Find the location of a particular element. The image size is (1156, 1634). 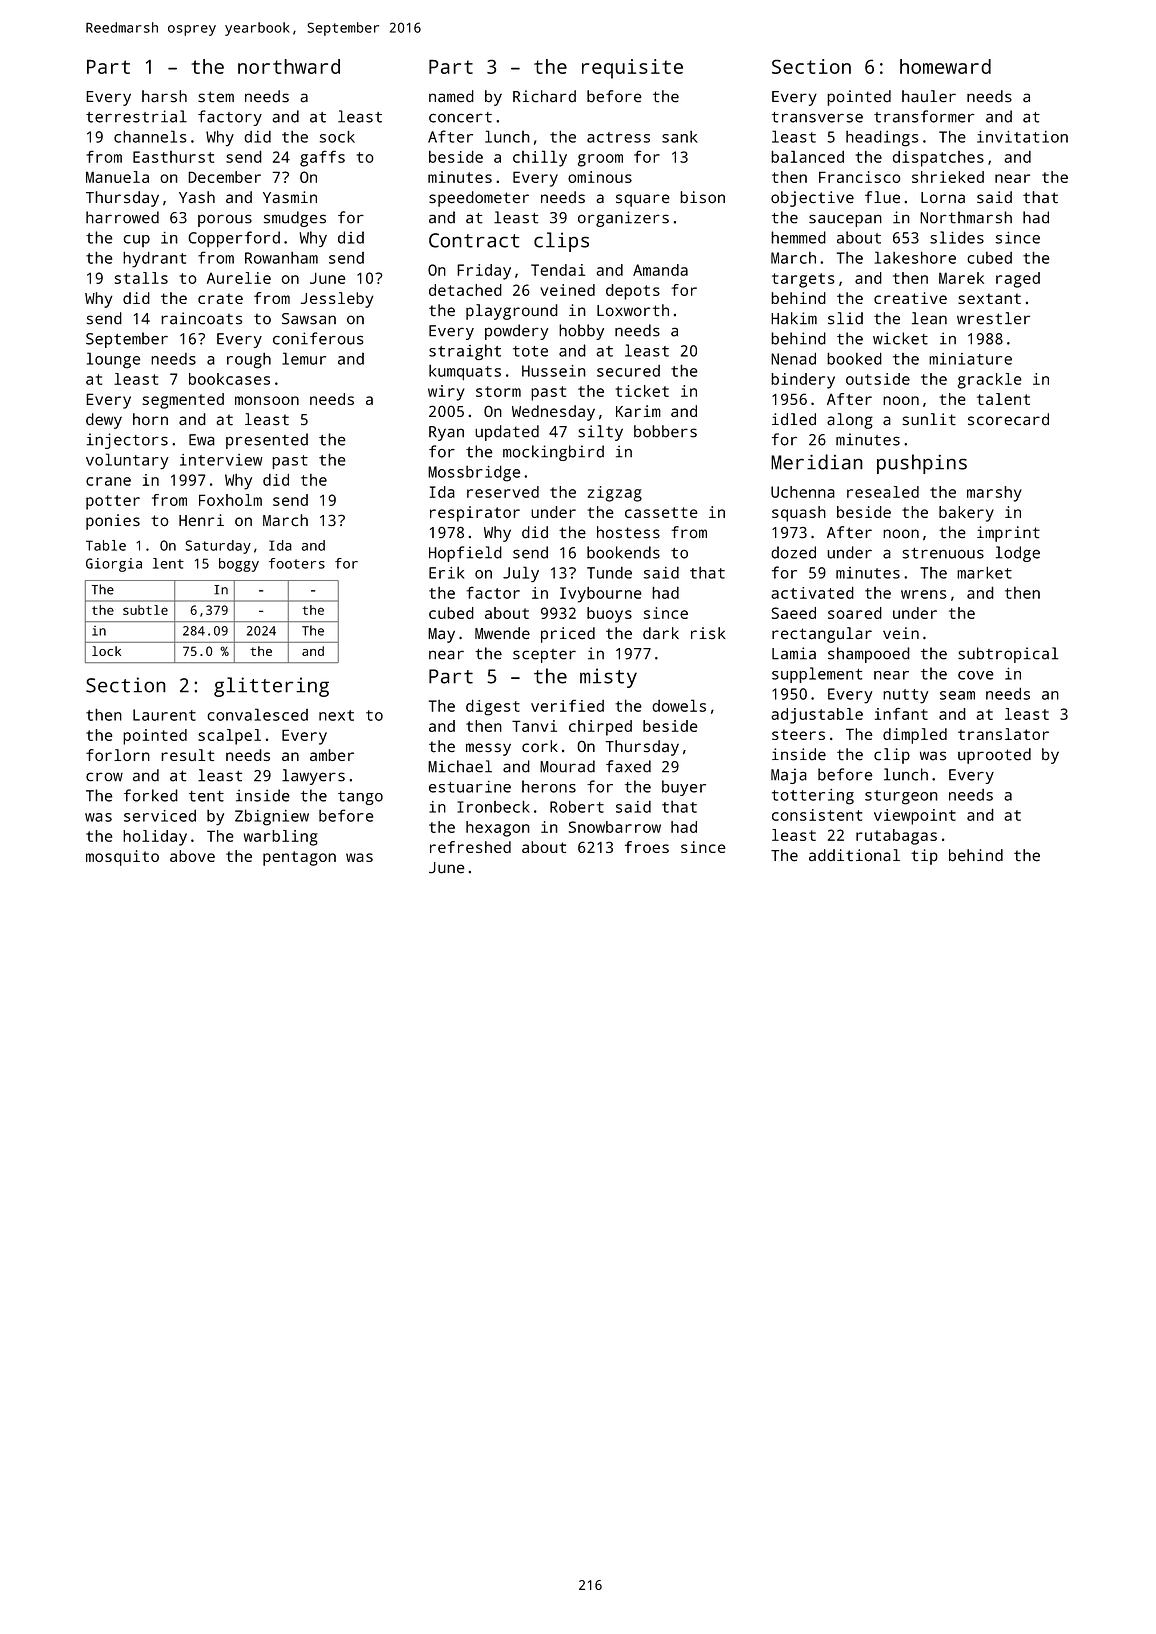

froes is located at coordinates (647, 847).
